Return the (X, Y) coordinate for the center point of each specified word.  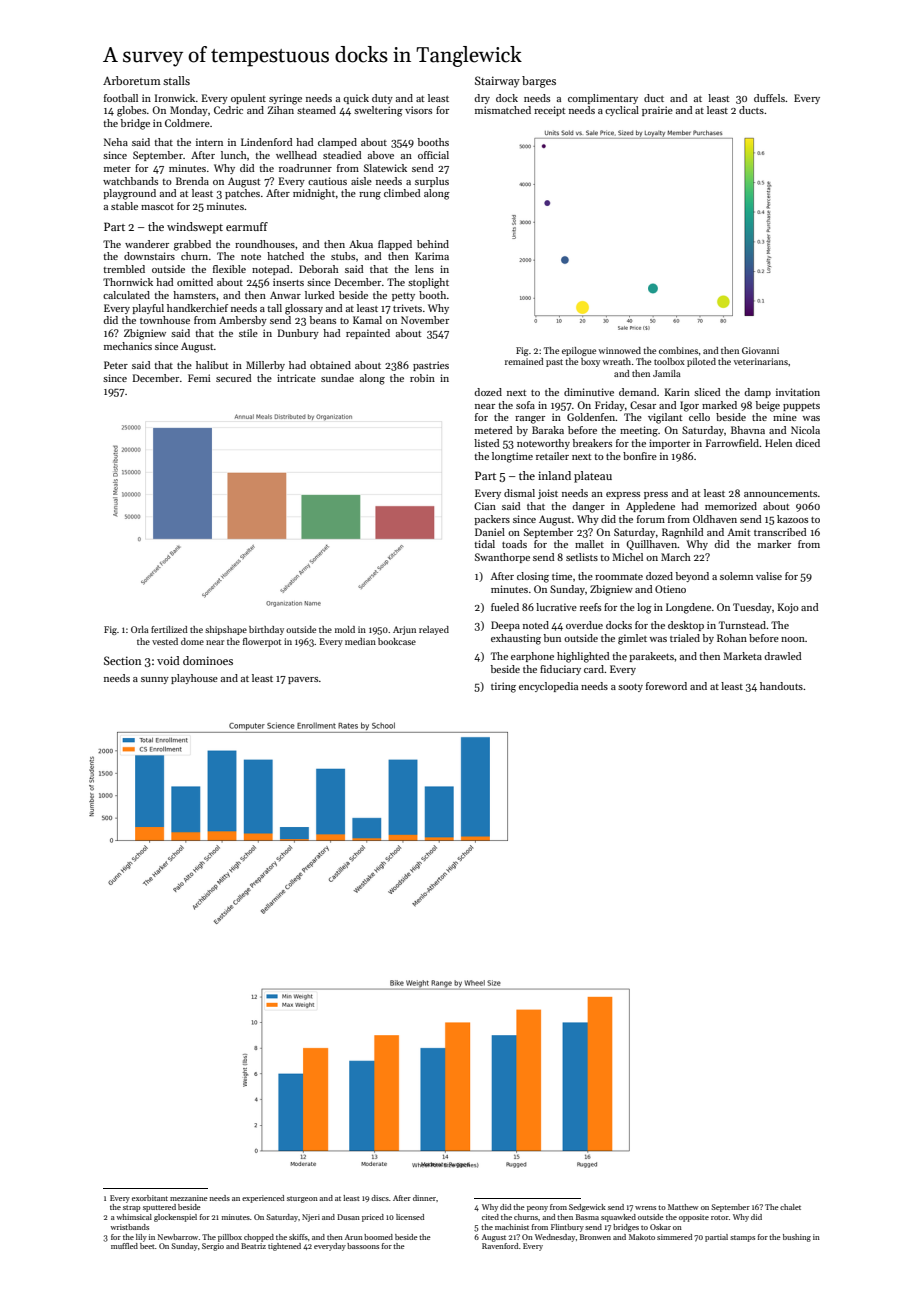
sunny (155, 680)
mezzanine (189, 1198)
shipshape (226, 630)
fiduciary (560, 670)
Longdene (688, 608)
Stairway (497, 82)
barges (539, 82)
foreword (666, 686)
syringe (285, 99)
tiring (503, 687)
